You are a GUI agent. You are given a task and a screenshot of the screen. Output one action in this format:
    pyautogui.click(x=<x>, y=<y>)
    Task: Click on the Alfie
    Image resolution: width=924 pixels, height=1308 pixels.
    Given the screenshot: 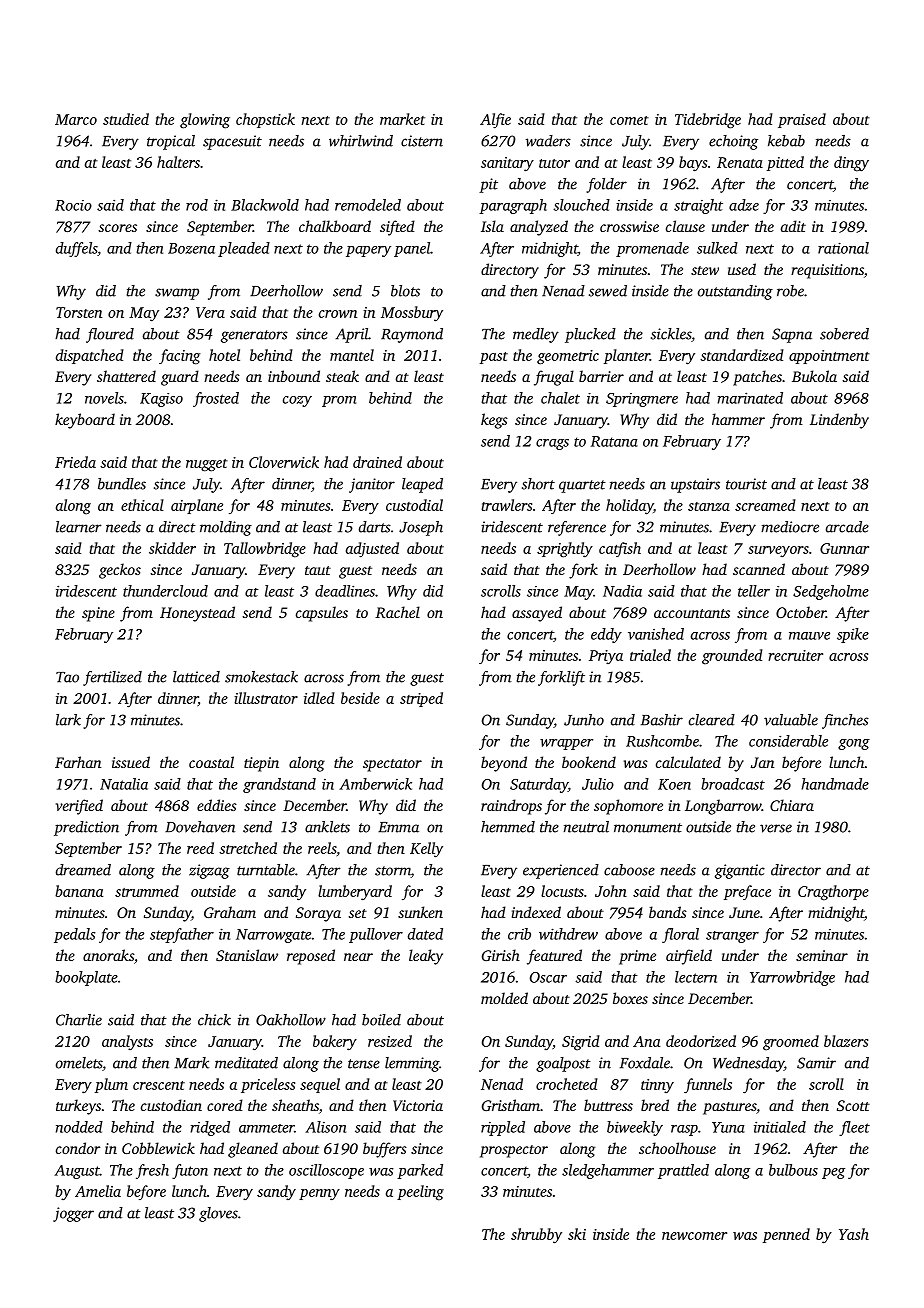 What is the action you would take?
    pyautogui.click(x=495, y=121)
